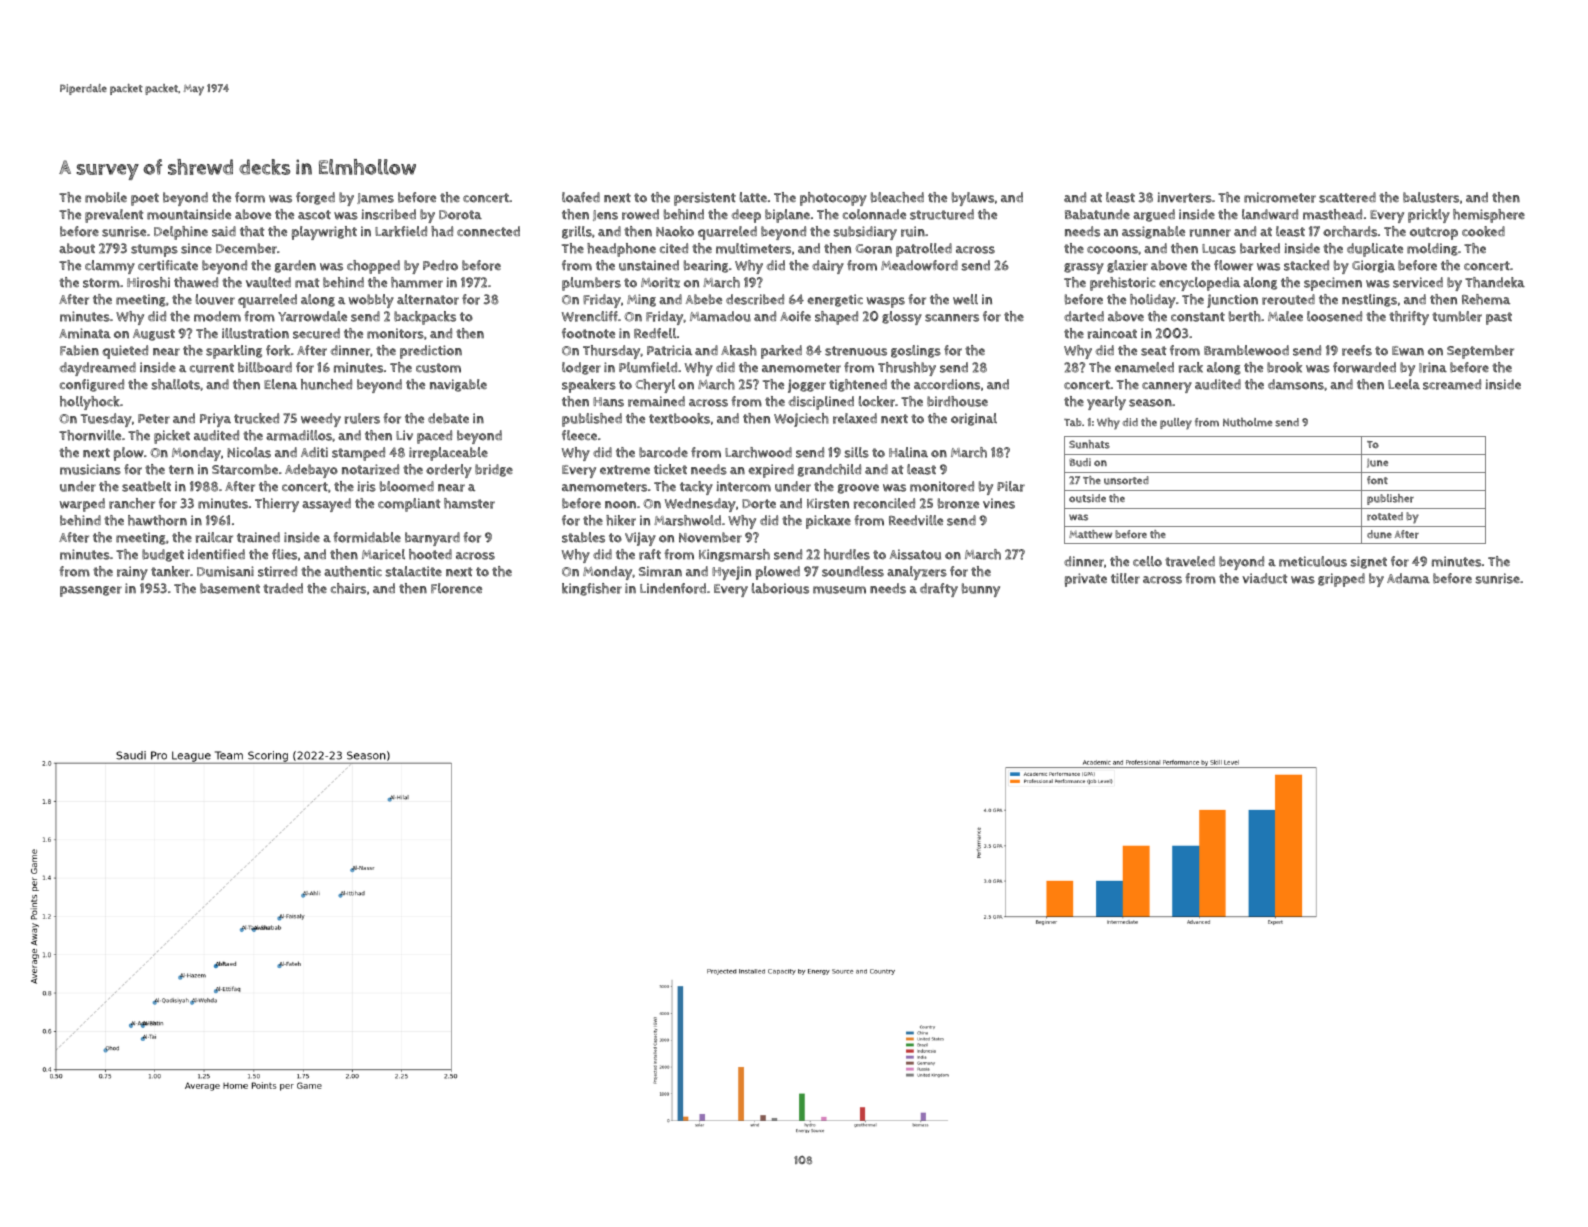 This screenshot has width=1588, height=1227. Describe the element at coordinates (91, 591) in the screenshot. I see `passenger` at that location.
